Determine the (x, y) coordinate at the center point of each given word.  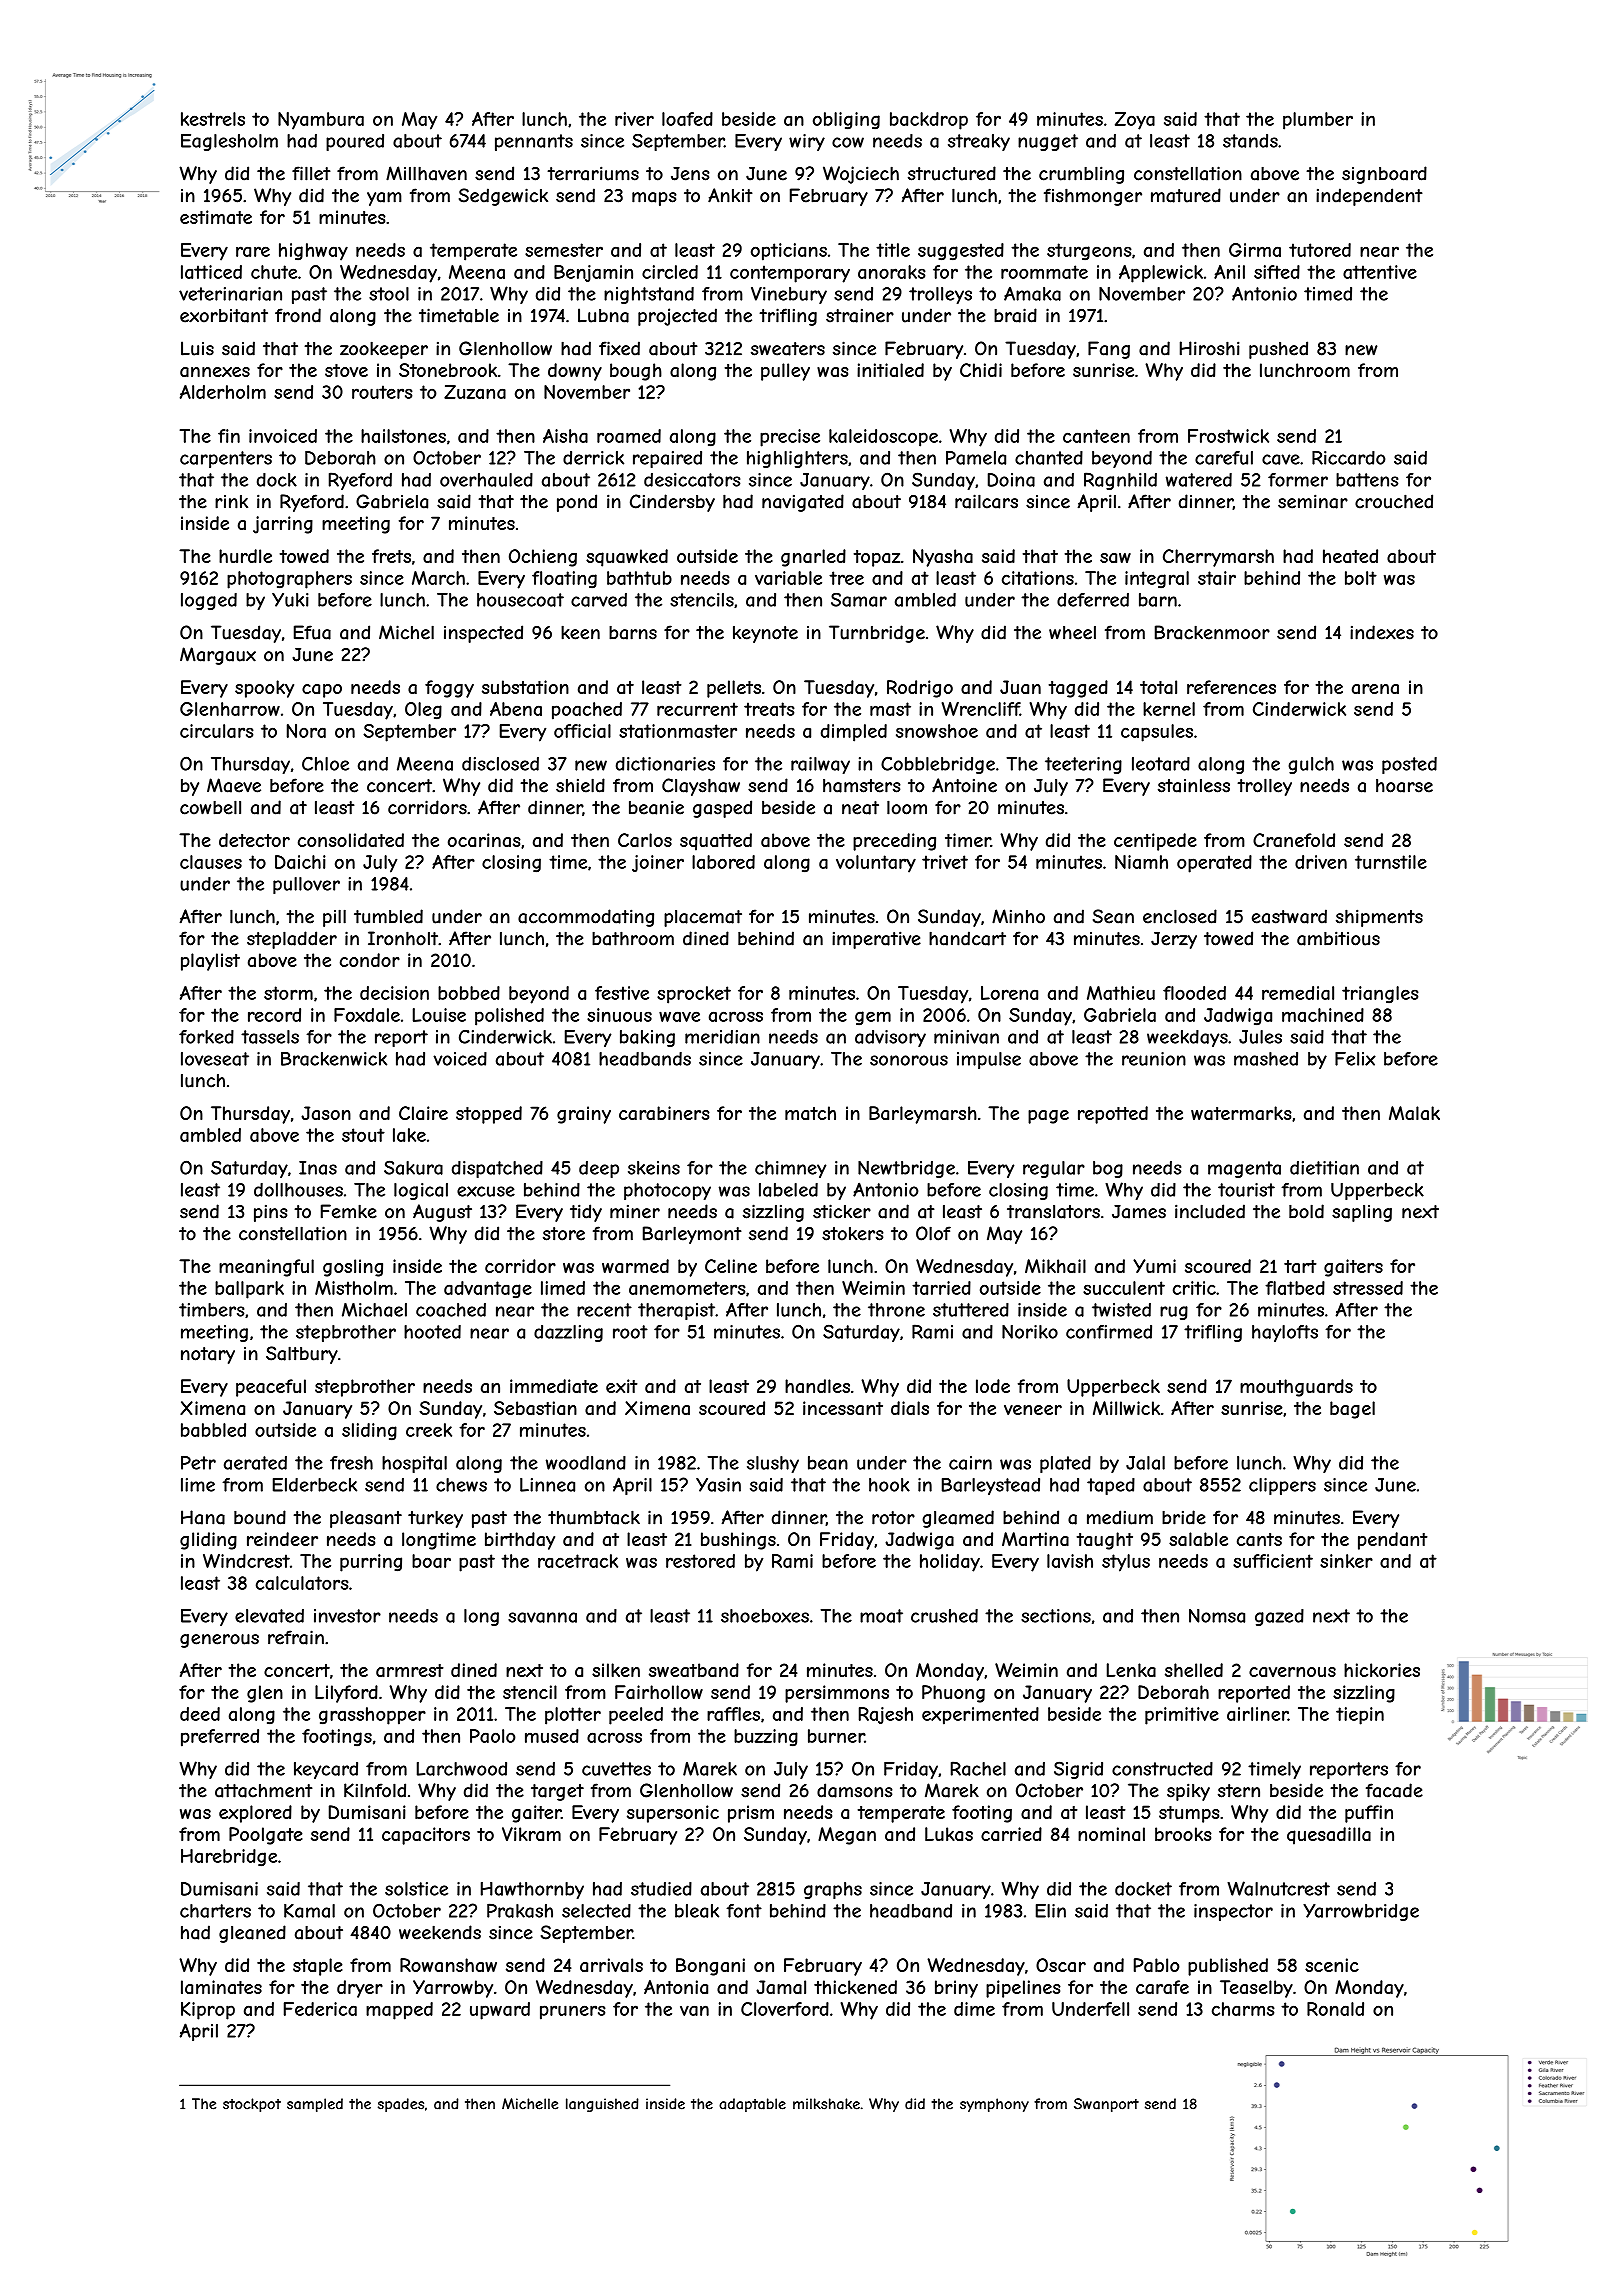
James (1139, 1212)
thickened (855, 1987)
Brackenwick (334, 1059)
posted (1409, 765)
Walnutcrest (1278, 1888)
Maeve (234, 785)
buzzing (766, 1738)
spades (401, 2105)
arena (1375, 689)
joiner (658, 863)
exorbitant (224, 316)
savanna (542, 1617)
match (810, 1113)
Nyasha (943, 558)
